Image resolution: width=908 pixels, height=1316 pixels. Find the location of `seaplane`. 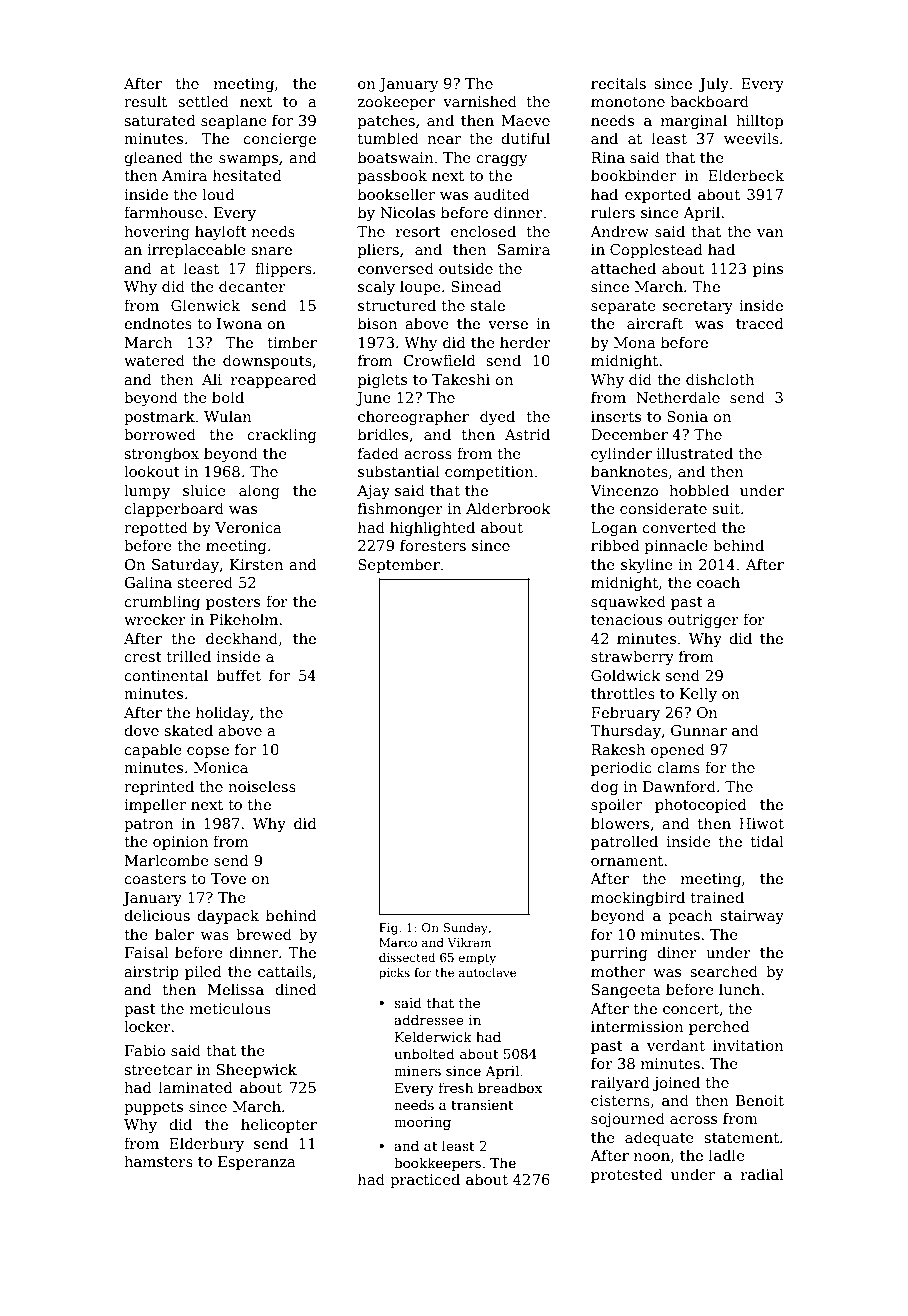

seaplane is located at coordinates (234, 121).
